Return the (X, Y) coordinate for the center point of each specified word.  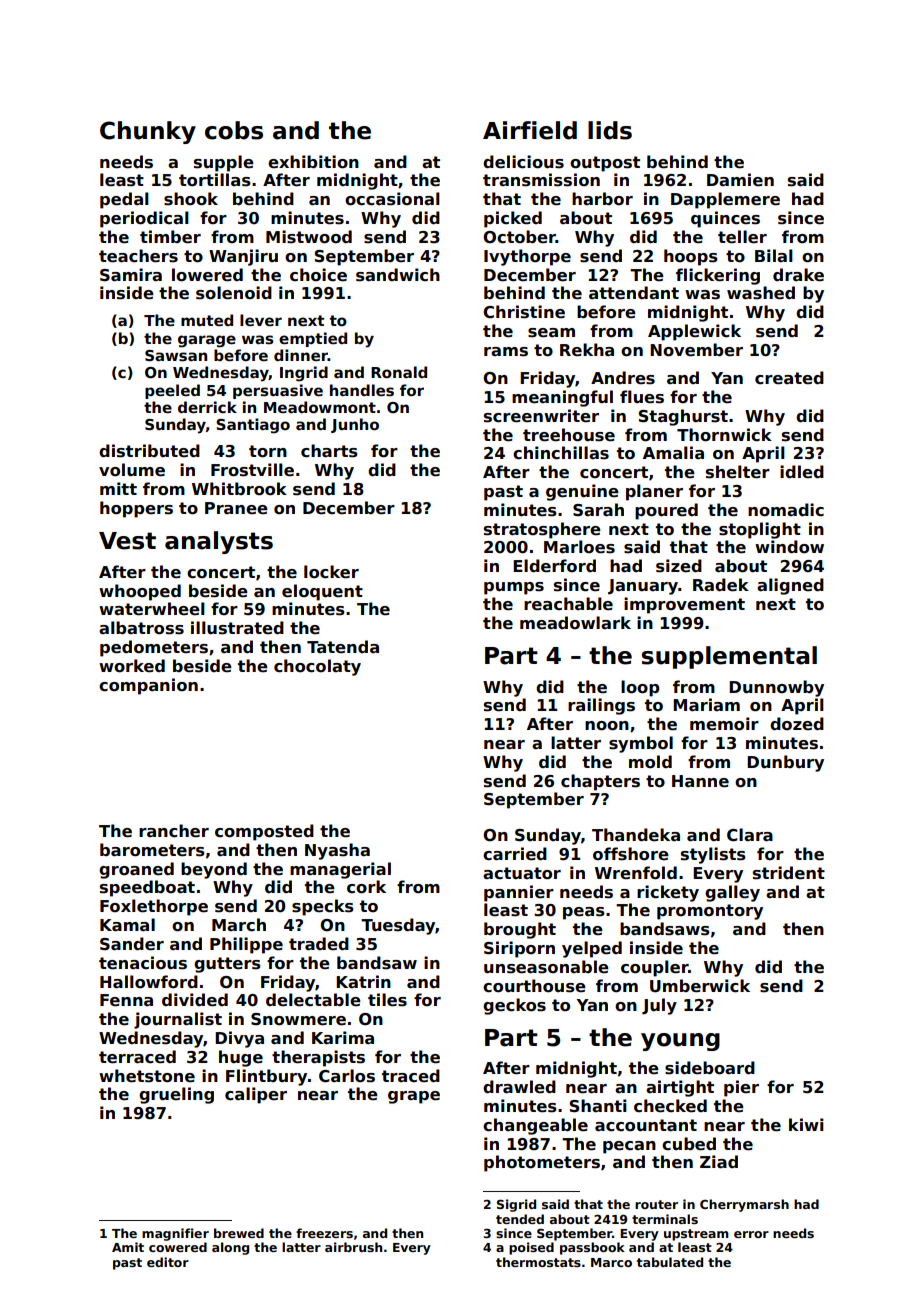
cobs (234, 130)
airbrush (353, 1247)
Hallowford (149, 982)
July (659, 1006)
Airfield (530, 130)
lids (610, 130)
